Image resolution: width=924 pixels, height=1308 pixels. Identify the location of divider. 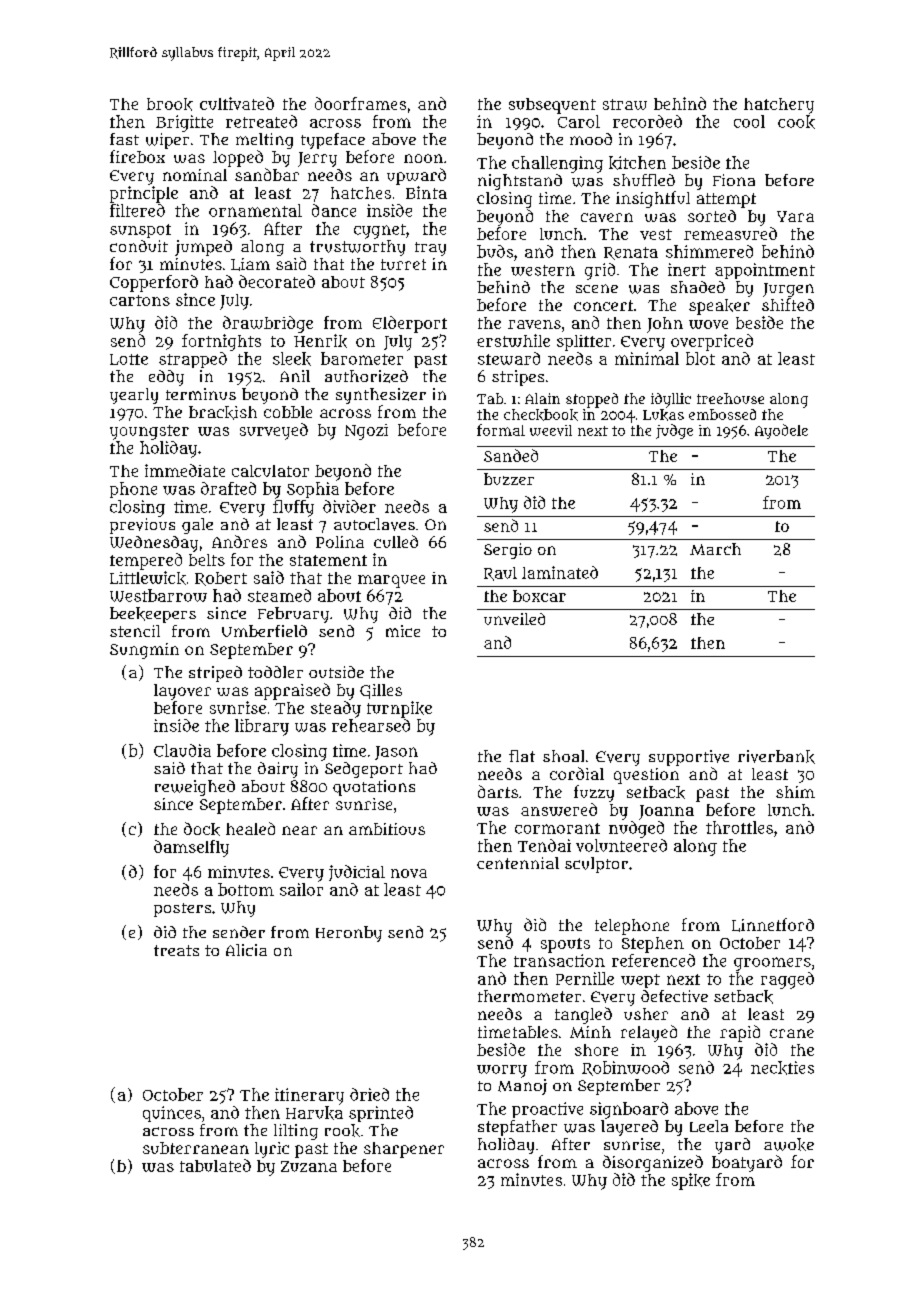
(349, 506).
